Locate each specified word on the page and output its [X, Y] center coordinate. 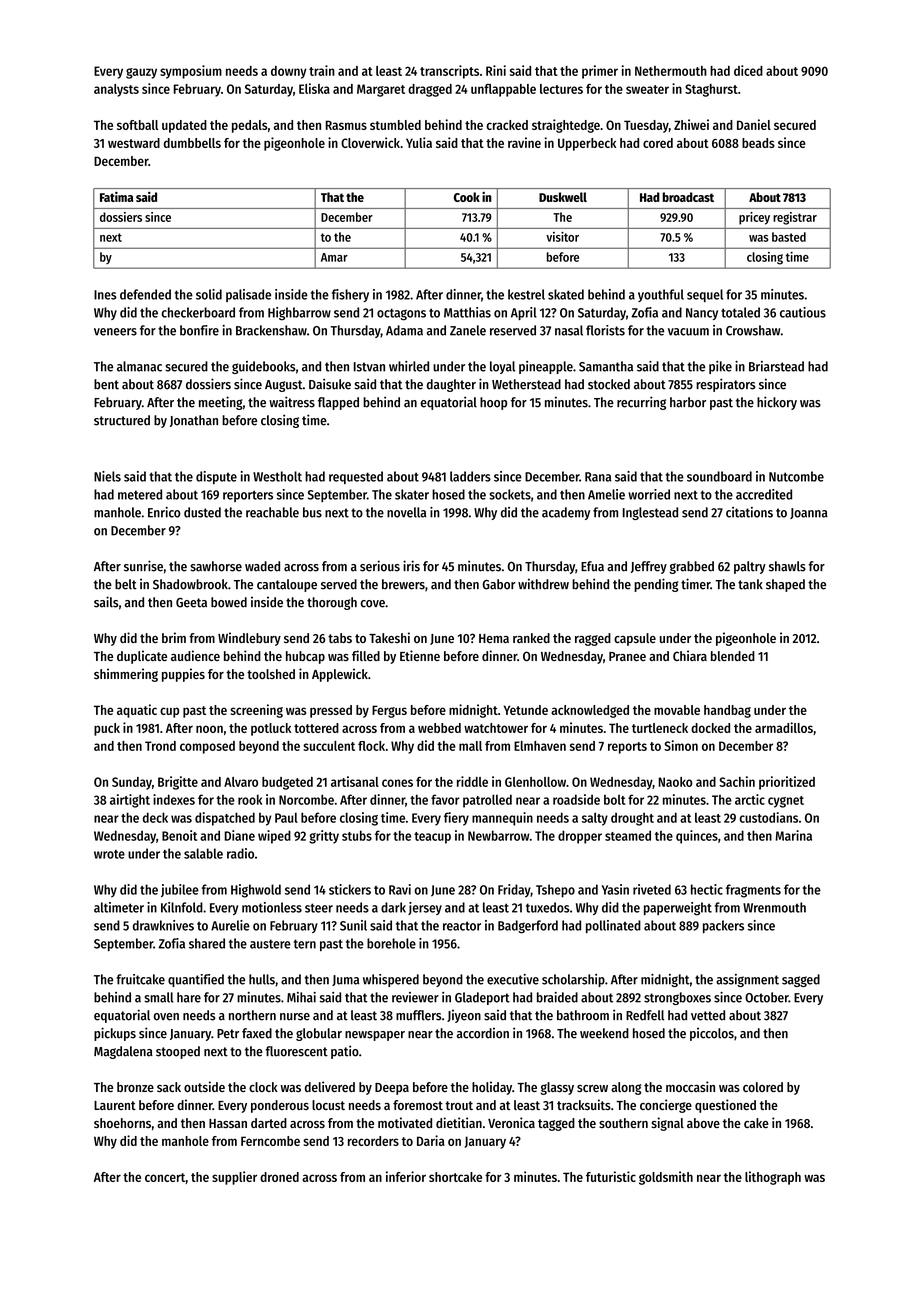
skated [566, 294]
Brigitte [178, 783]
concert [165, 1177]
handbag [727, 711]
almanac [139, 366]
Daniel [754, 124]
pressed [331, 711]
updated [184, 126]
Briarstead [776, 366]
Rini [496, 70]
